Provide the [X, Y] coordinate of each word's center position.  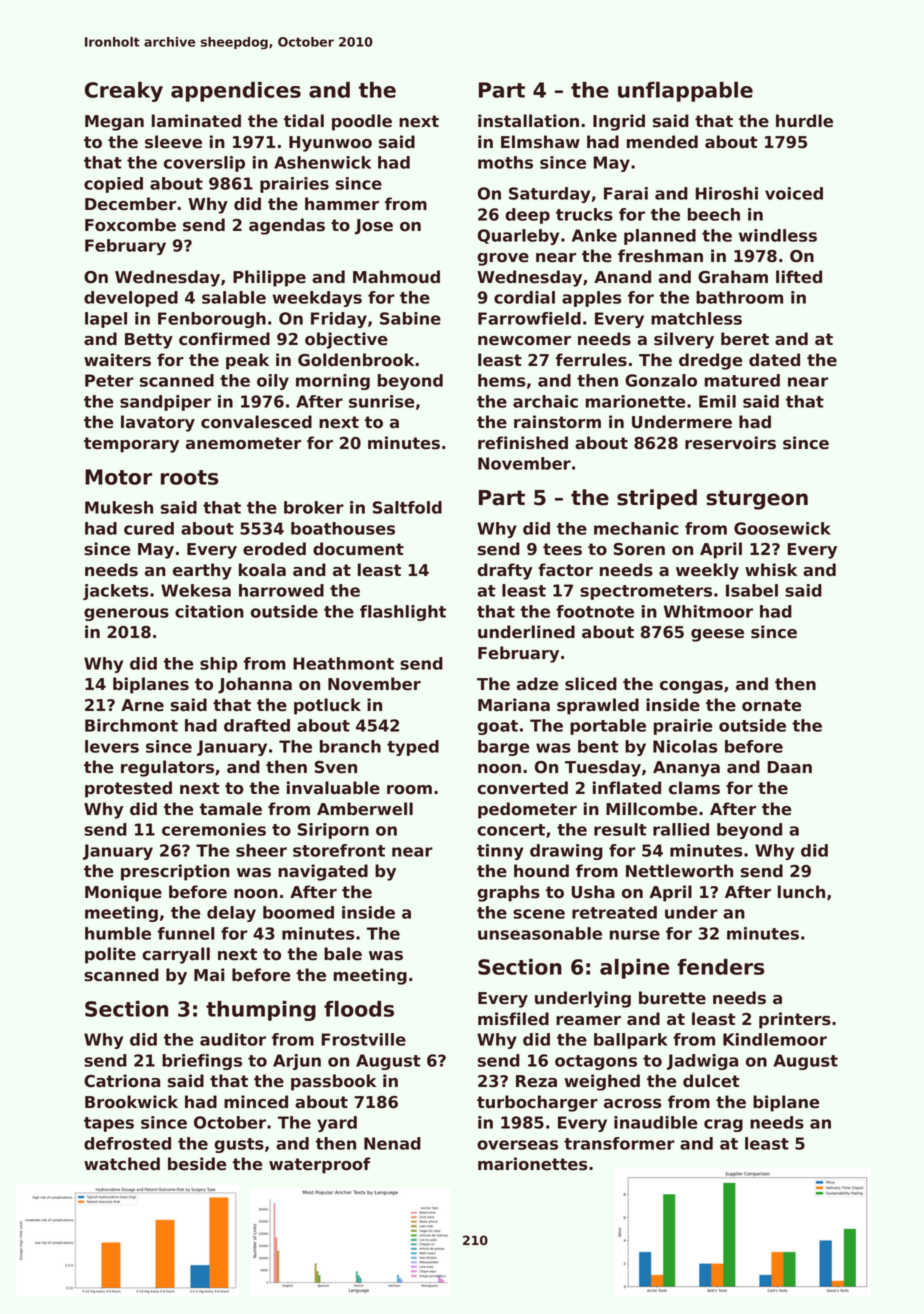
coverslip [204, 164]
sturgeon [757, 500]
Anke [594, 235]
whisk [771, 570]
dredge [711, 361]
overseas [517, 1145]
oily [273, 382]
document [358, 549]
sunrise [382, 401]
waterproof [320, 1165]
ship [218, 665]
